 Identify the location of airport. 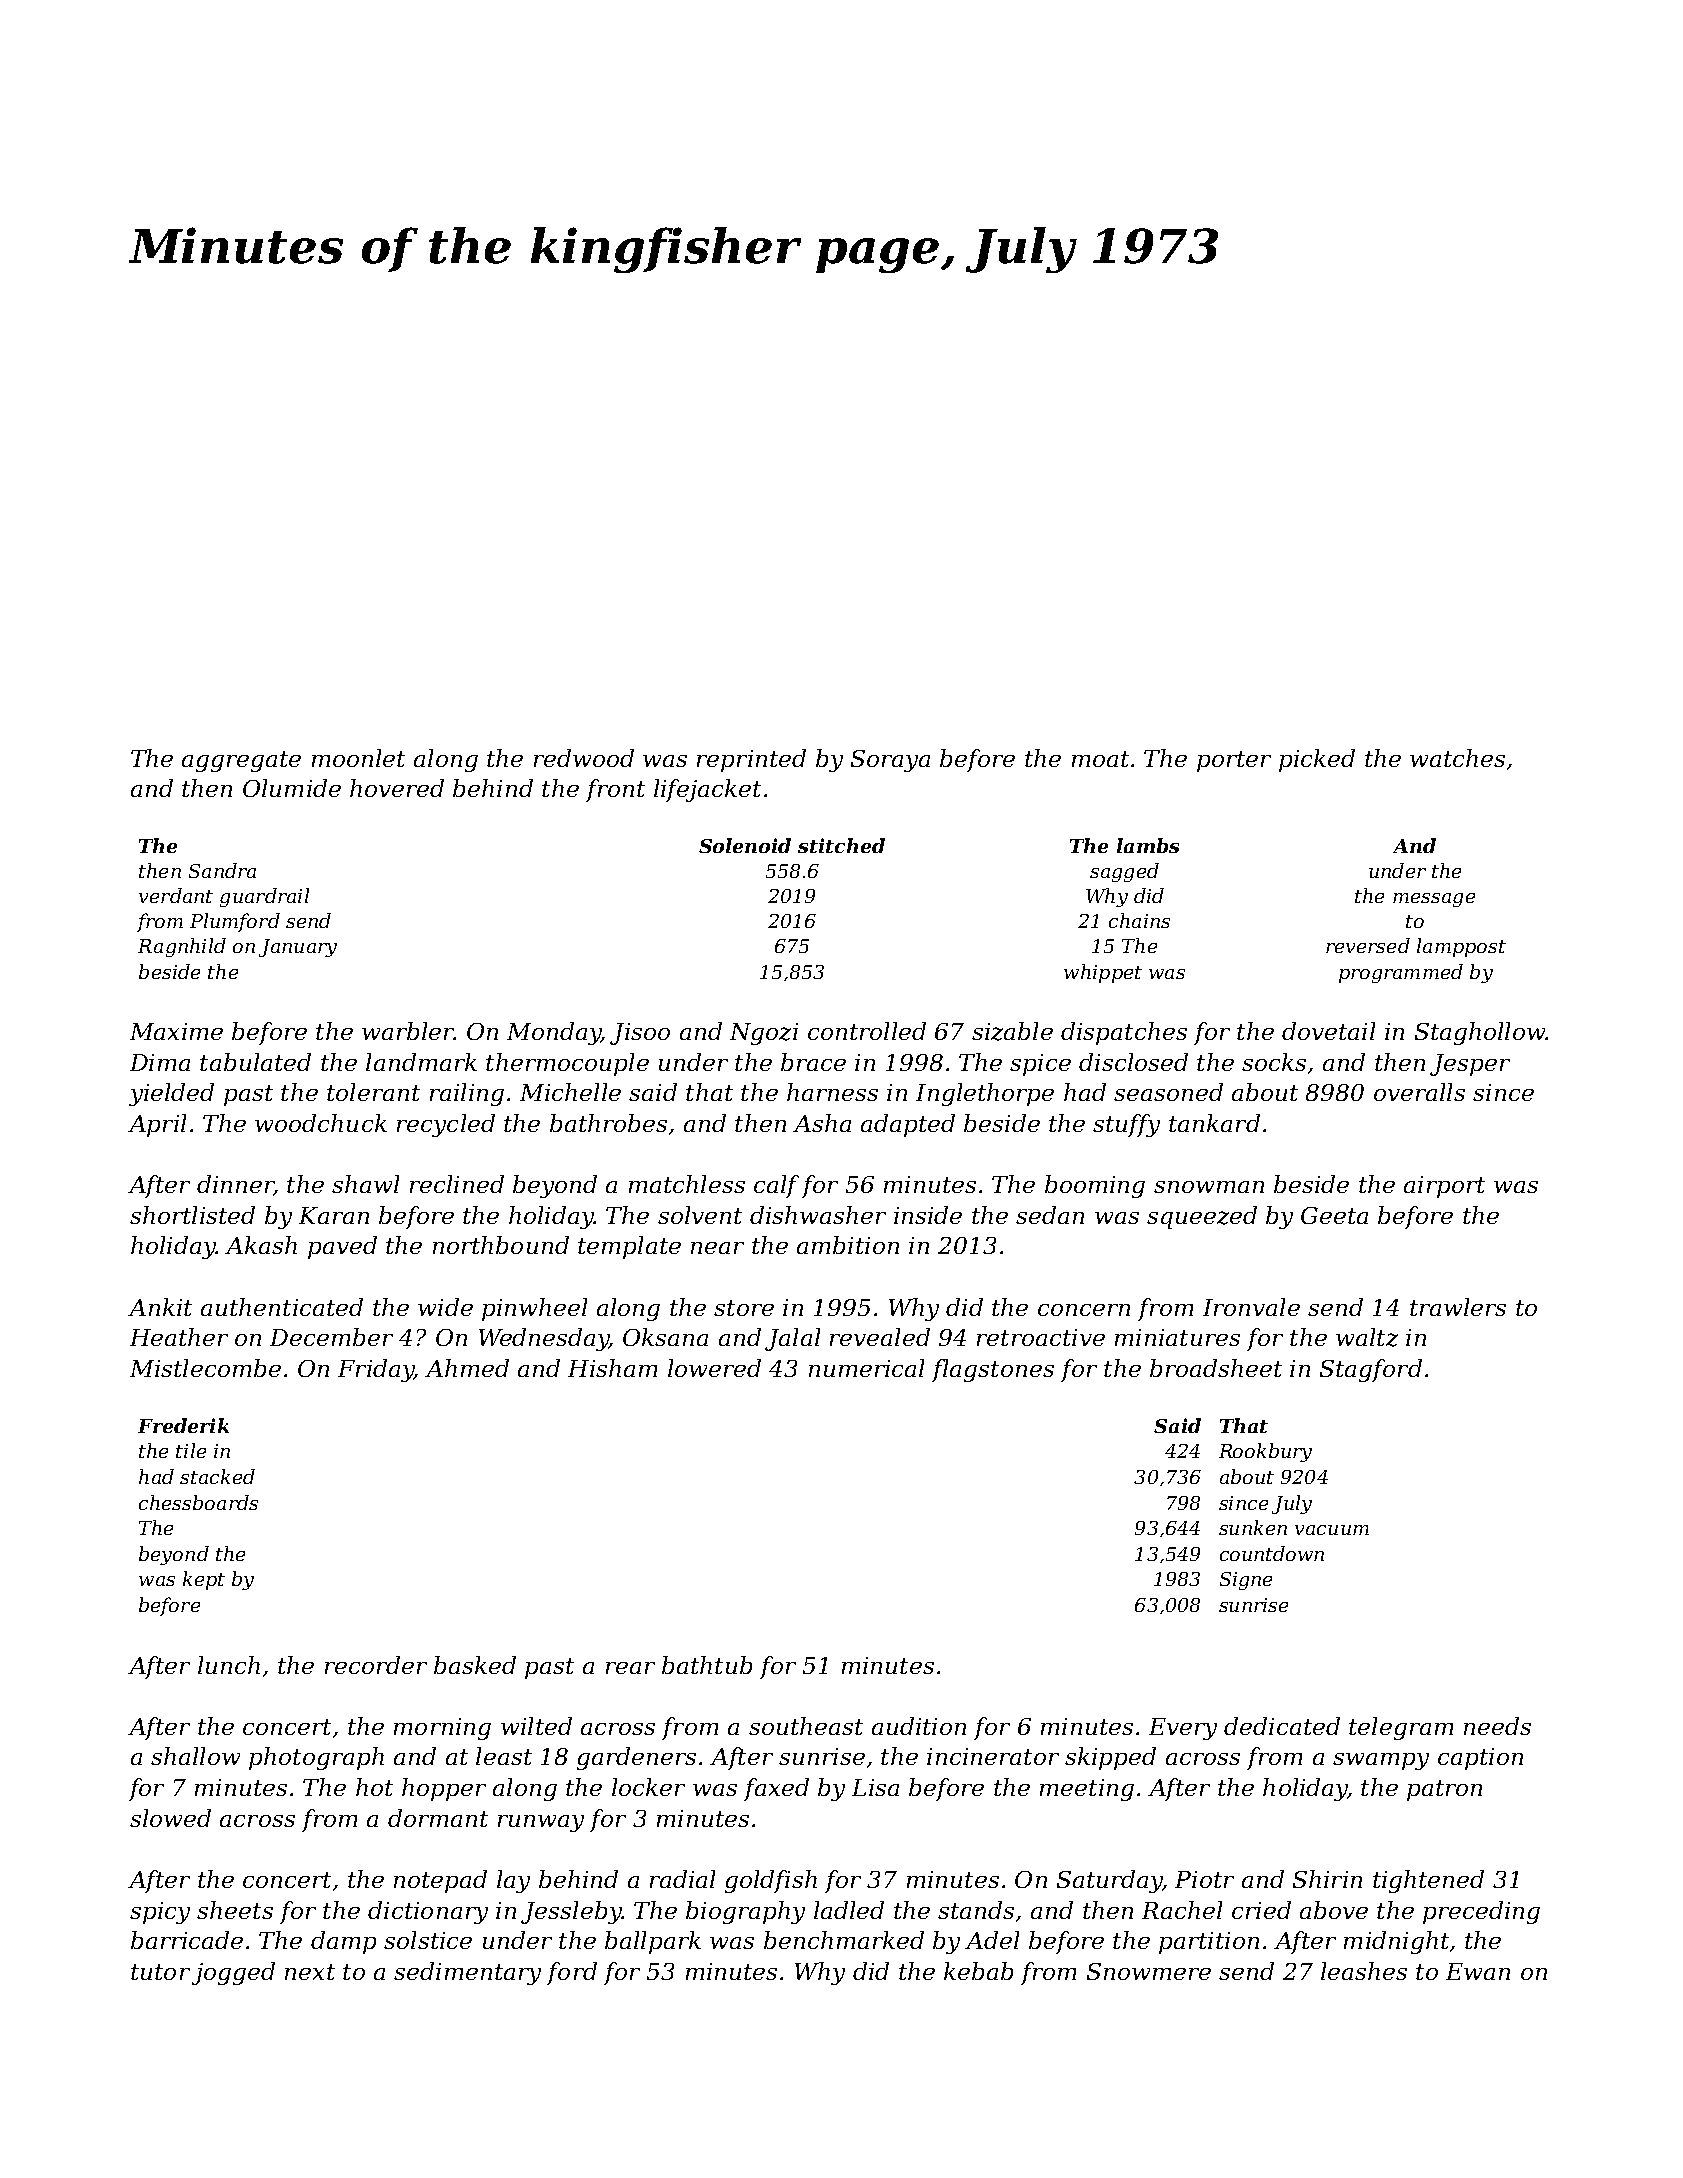
(1444, 1187).
